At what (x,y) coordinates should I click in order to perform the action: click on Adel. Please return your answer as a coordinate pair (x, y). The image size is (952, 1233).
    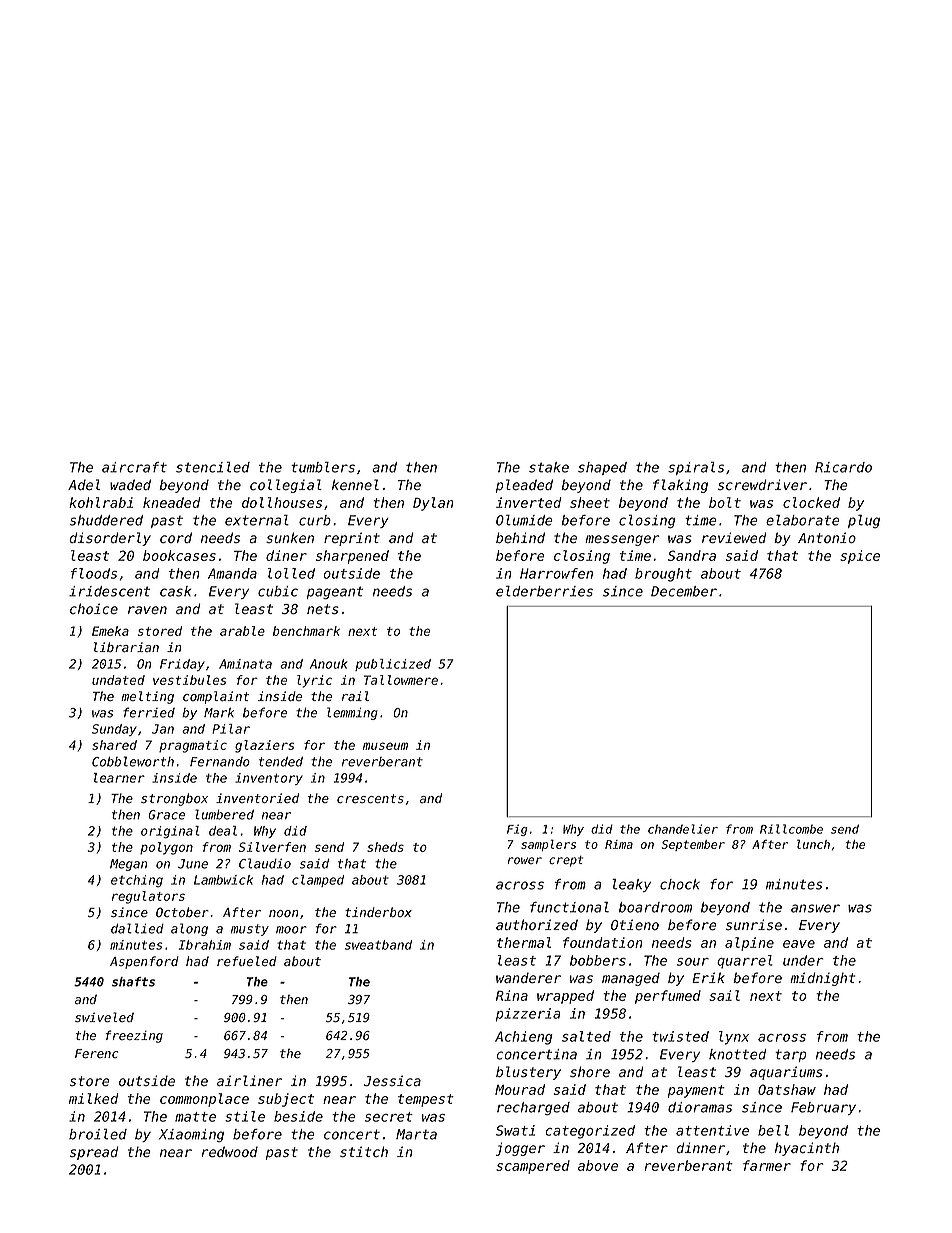
    Looking at the image, I should click on (84, 484).
